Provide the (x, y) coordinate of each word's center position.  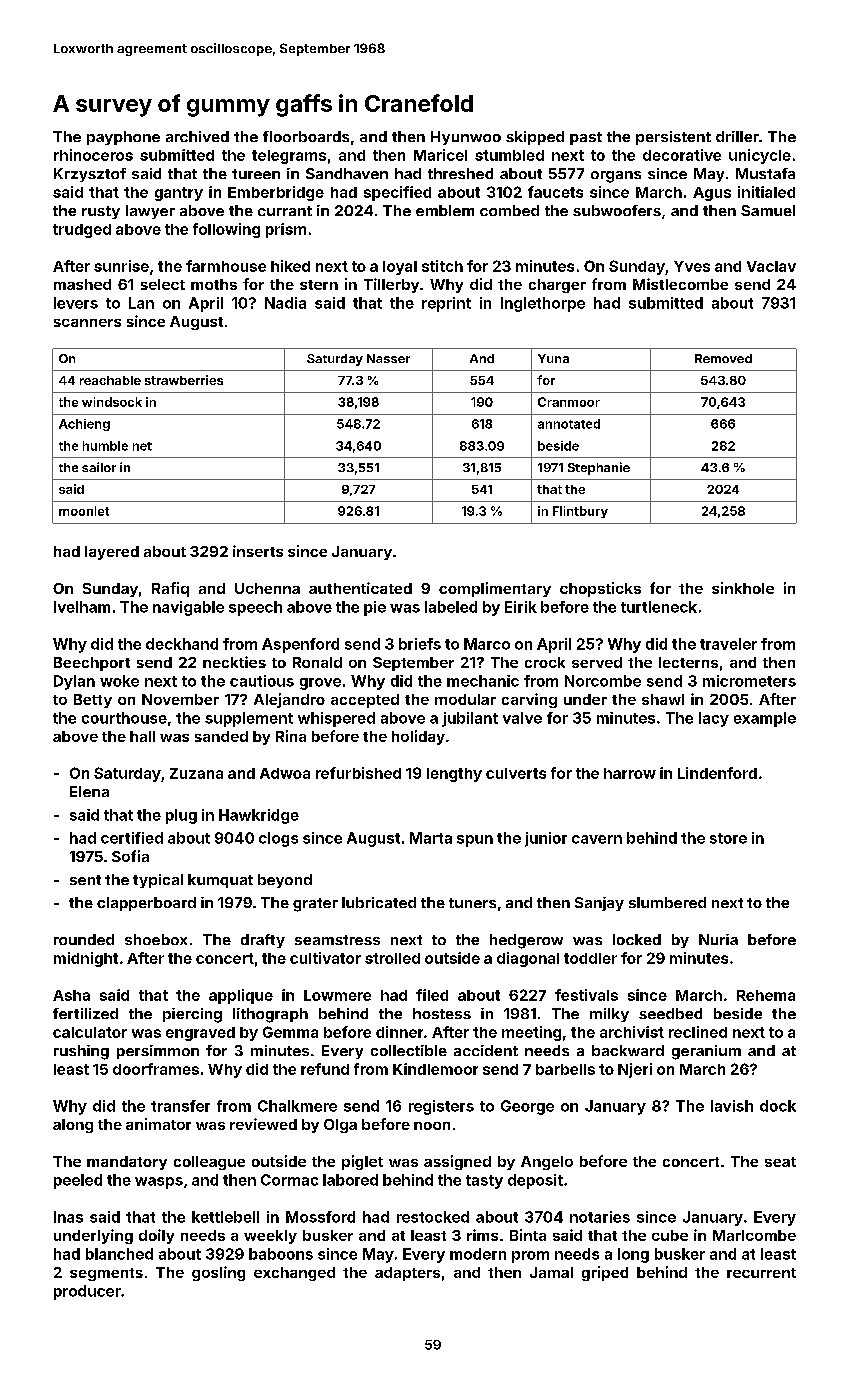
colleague (209, 1163)
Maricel (440, 155)
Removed (723, 358)
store (728, 838)
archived (197, 136)
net (142, 446)
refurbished (358, 773)
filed (432, 995)
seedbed (670, 1013)
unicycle (760, 156)
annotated (569, 424)
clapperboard (146, 904)
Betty (93, 701)
